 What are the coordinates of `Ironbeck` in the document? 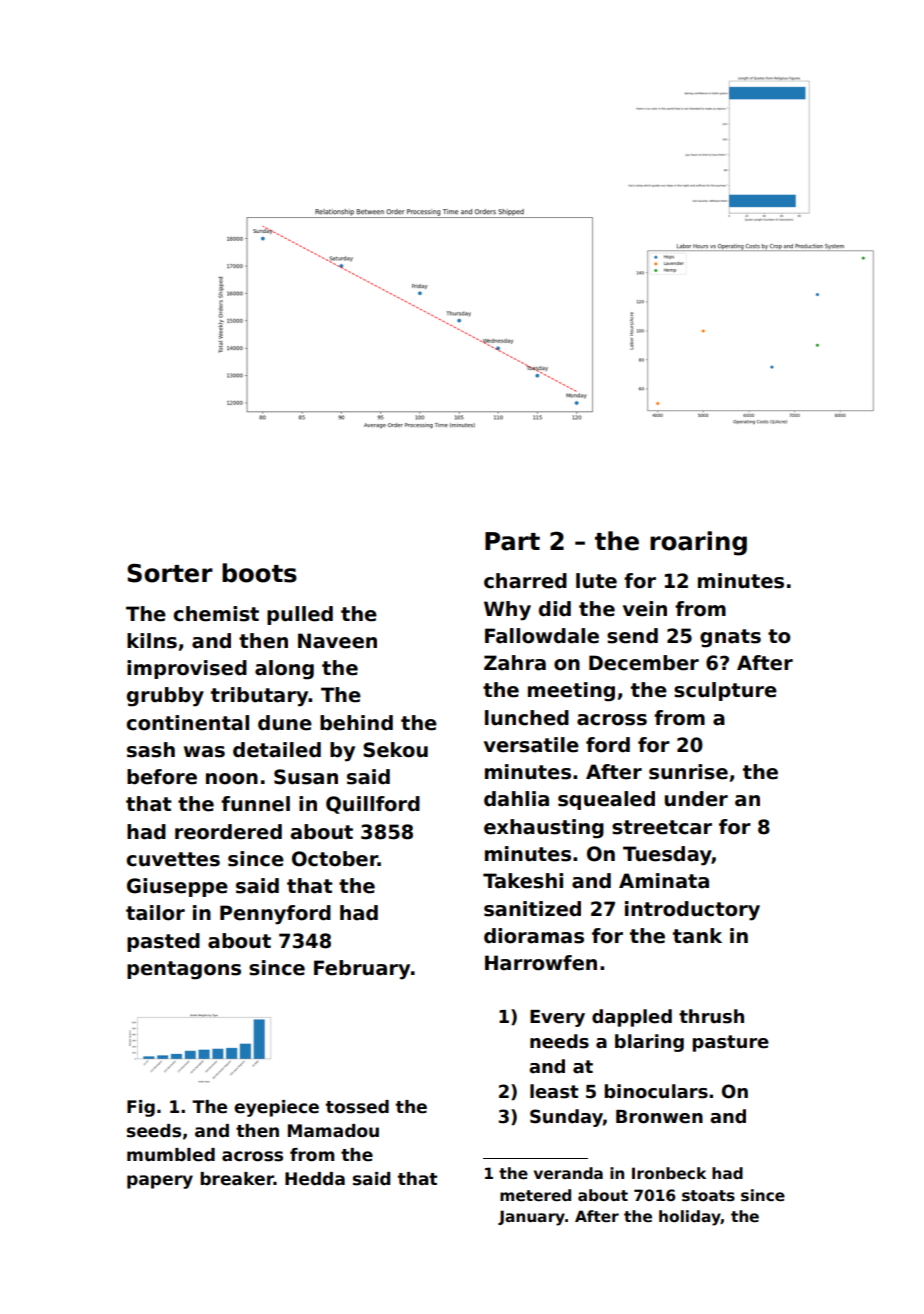 It's located at (669, 1173).
